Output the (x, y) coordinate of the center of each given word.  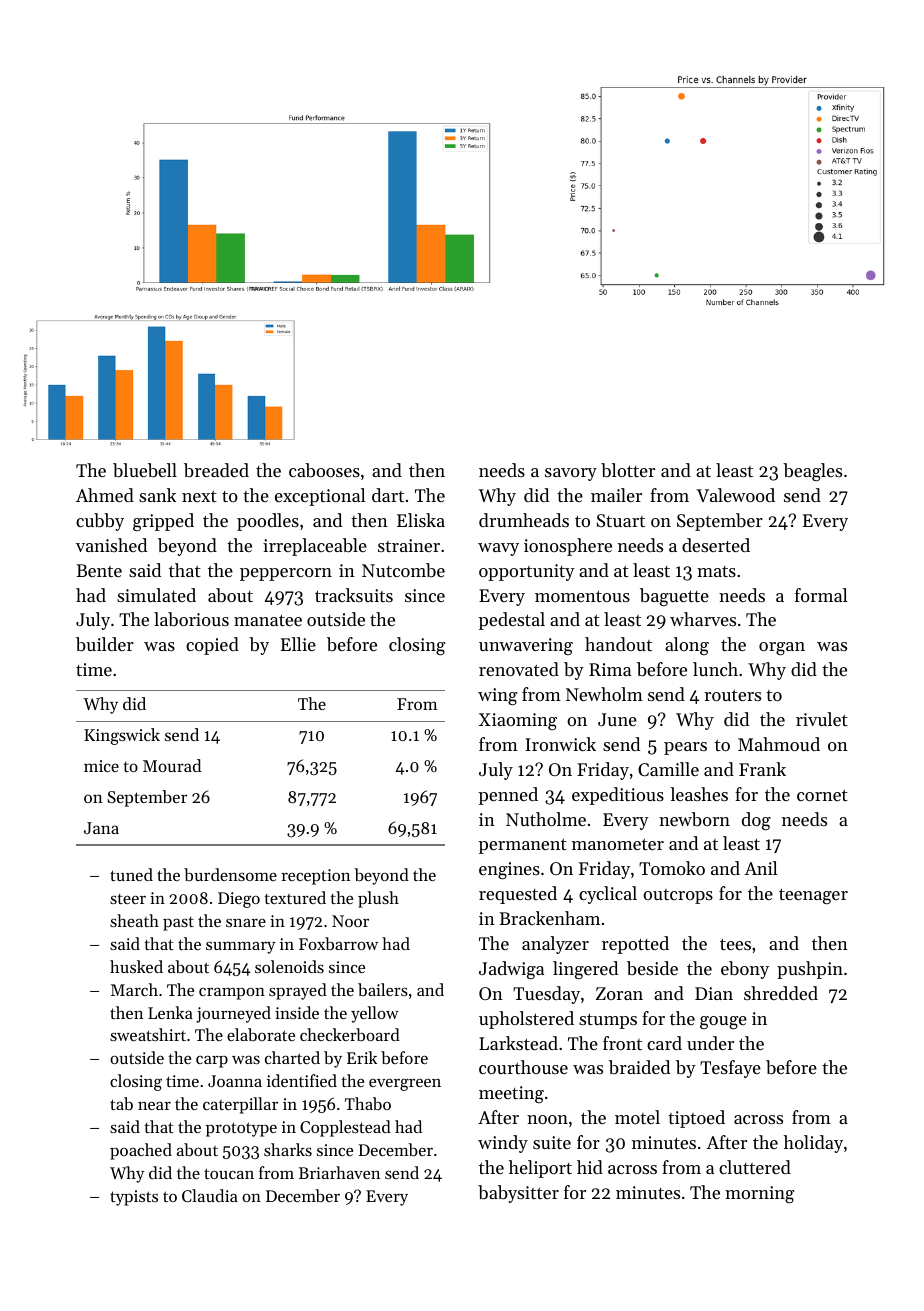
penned (508, 796)
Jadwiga (511, 970)
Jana (101, 828)
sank (157, 495)
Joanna (235, 1081)
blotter (628, 470)
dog (756, 821)
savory (571, 474)
